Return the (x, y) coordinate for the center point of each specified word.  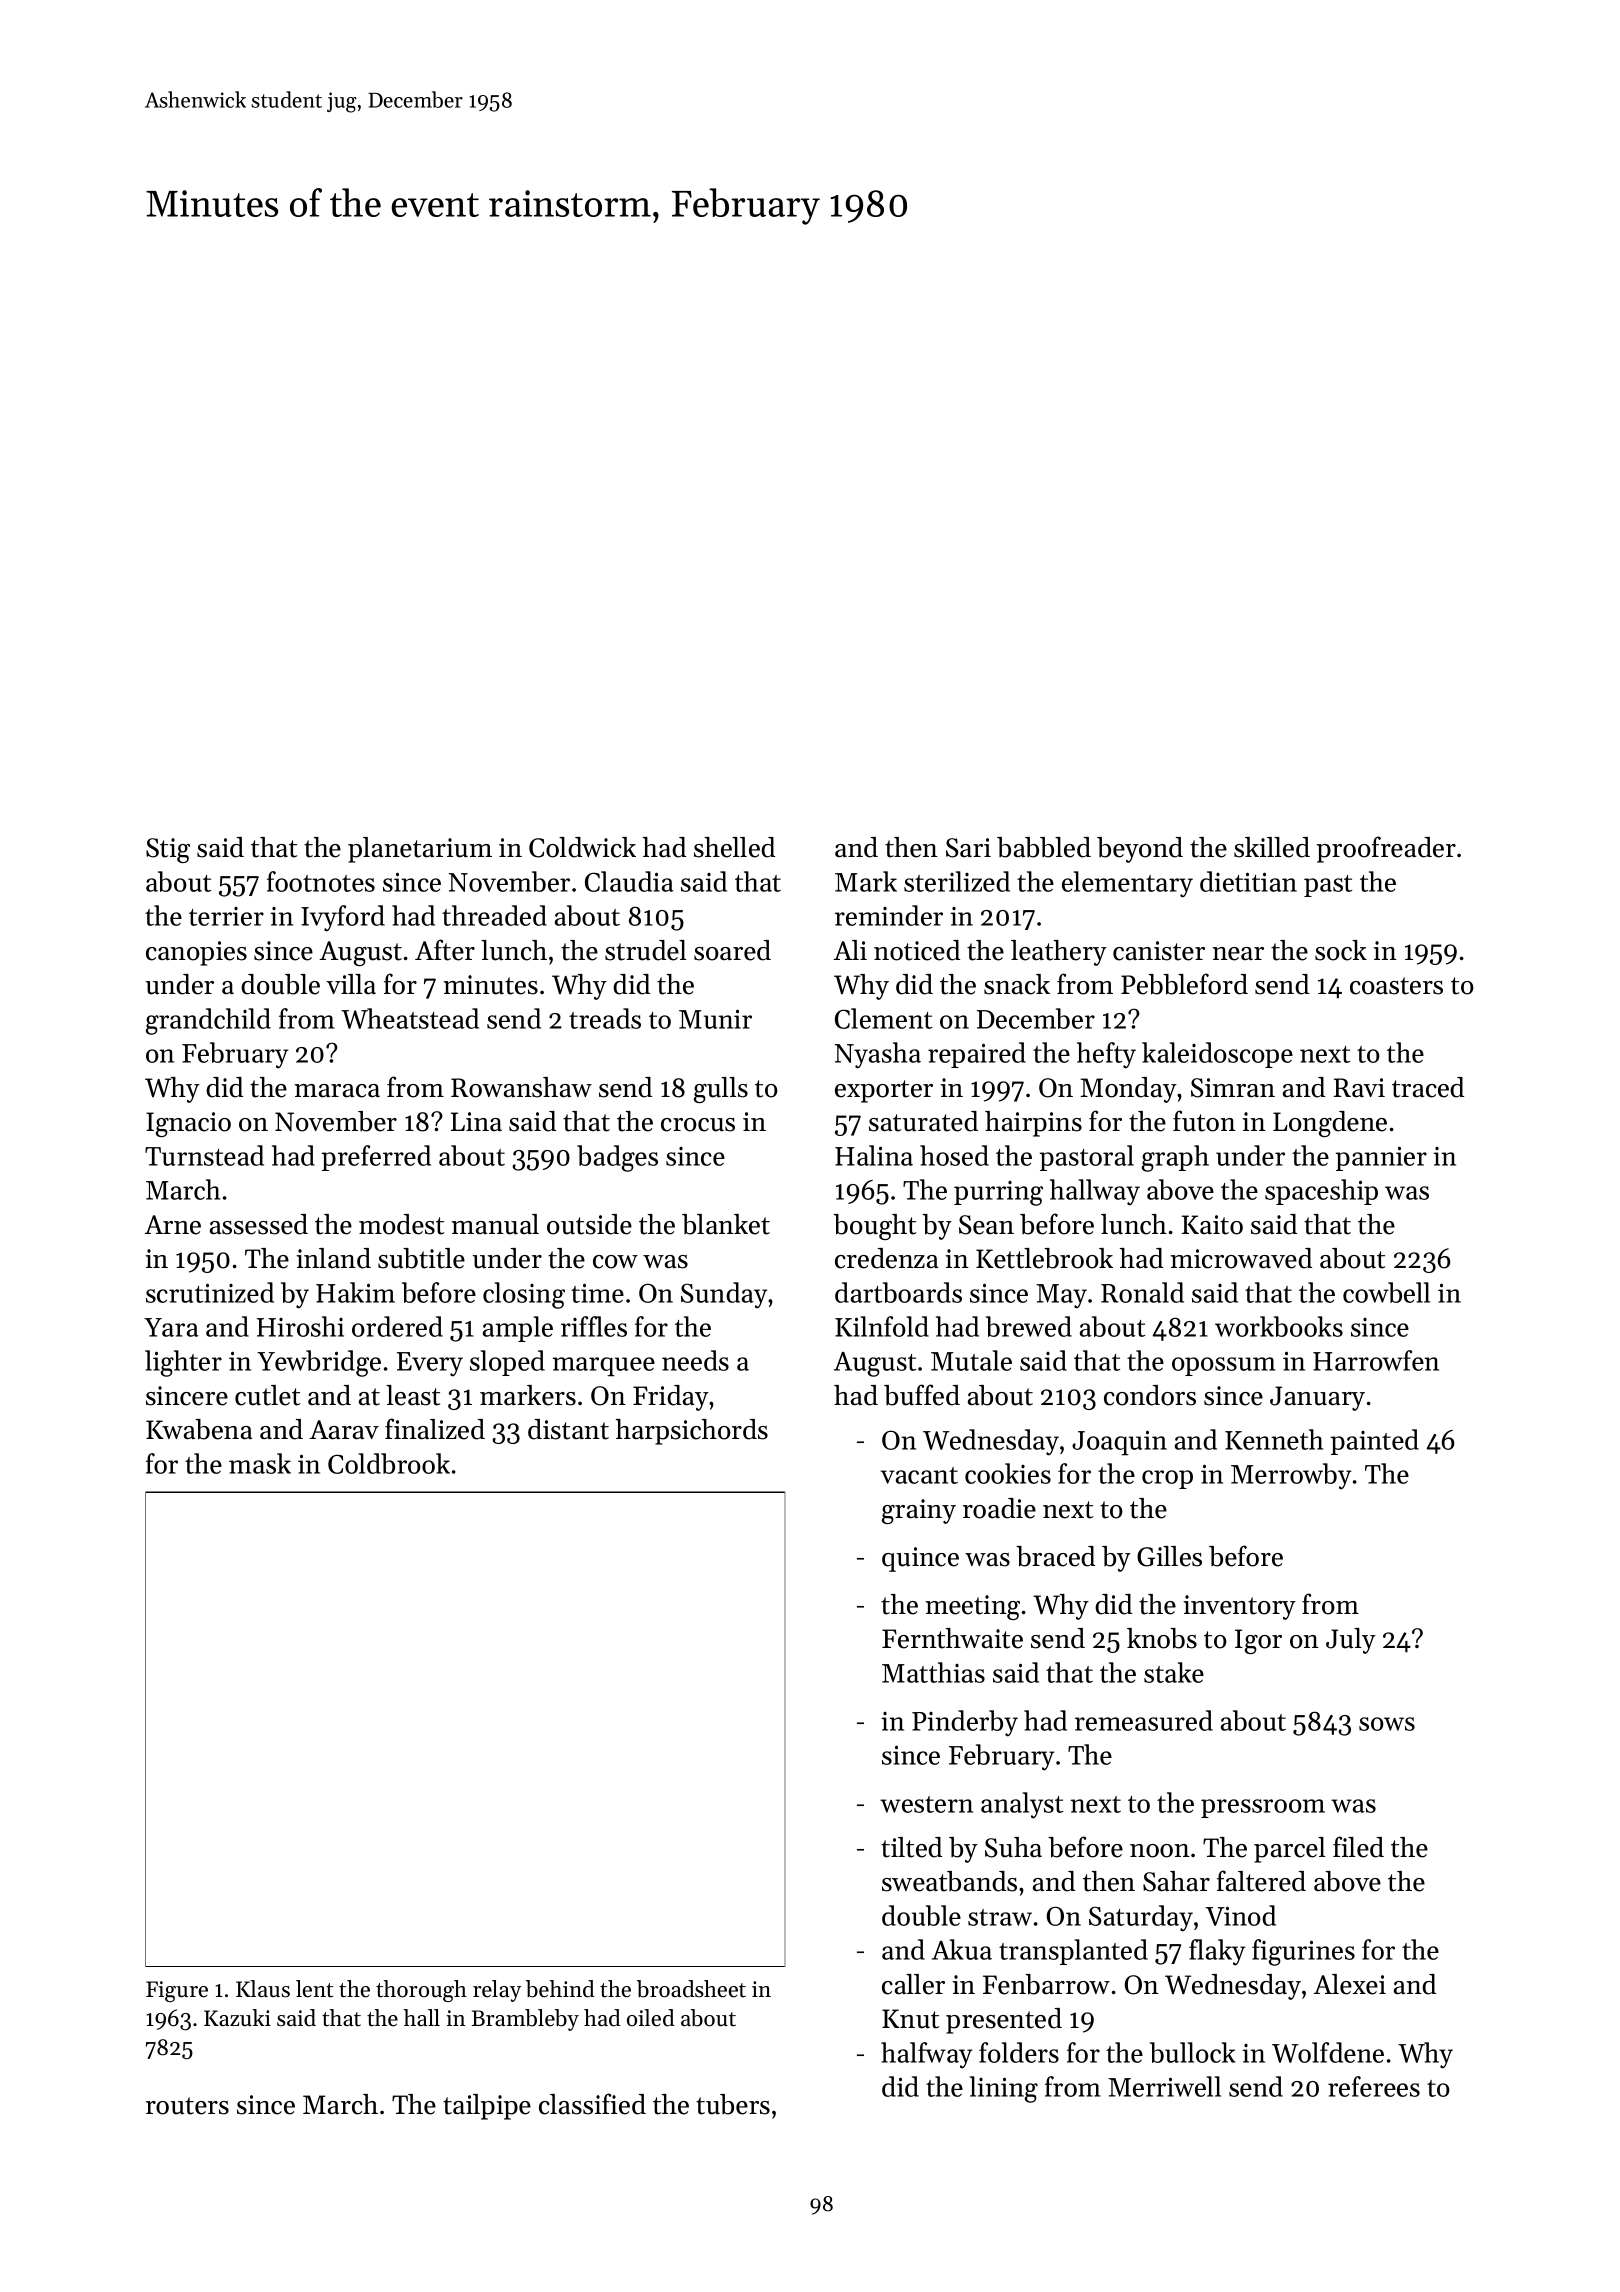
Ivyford (343, 918)
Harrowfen (1376, 1360)
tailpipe (487, 2107)
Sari (968, 848)
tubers (733, 2104)
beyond (1140, 850)
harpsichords (692, 1432)
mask (260, 1463)
